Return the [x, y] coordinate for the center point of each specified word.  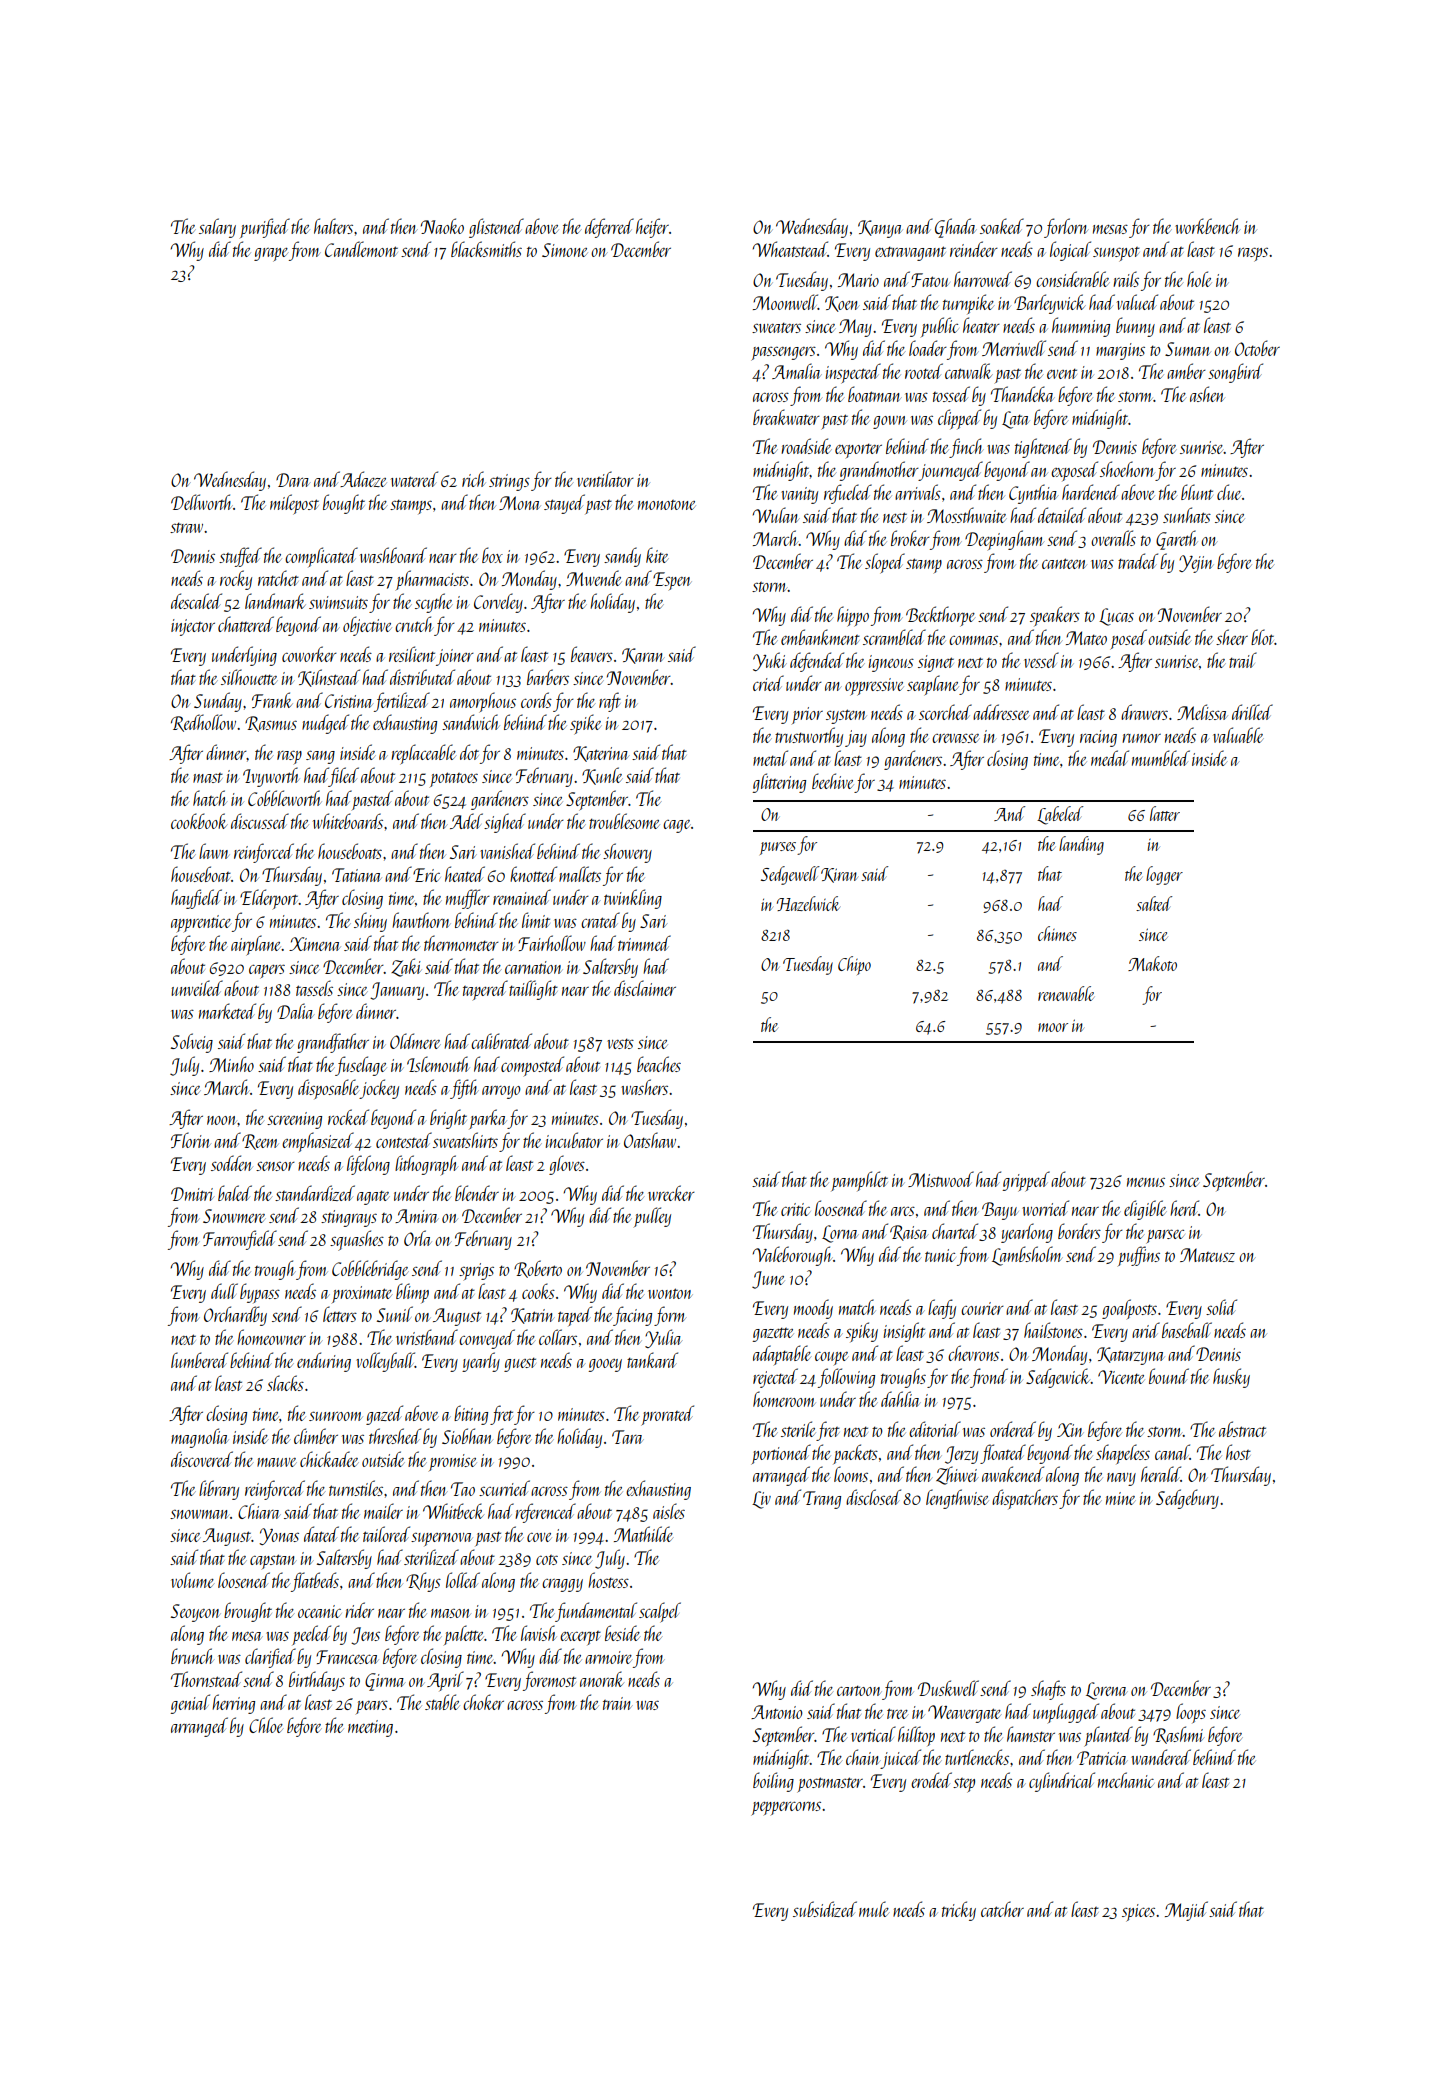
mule [874, 1909]
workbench [1208, 226]
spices [1138, 1913]
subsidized [825, 1909]
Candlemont [361, 249]
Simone [564, 250]
